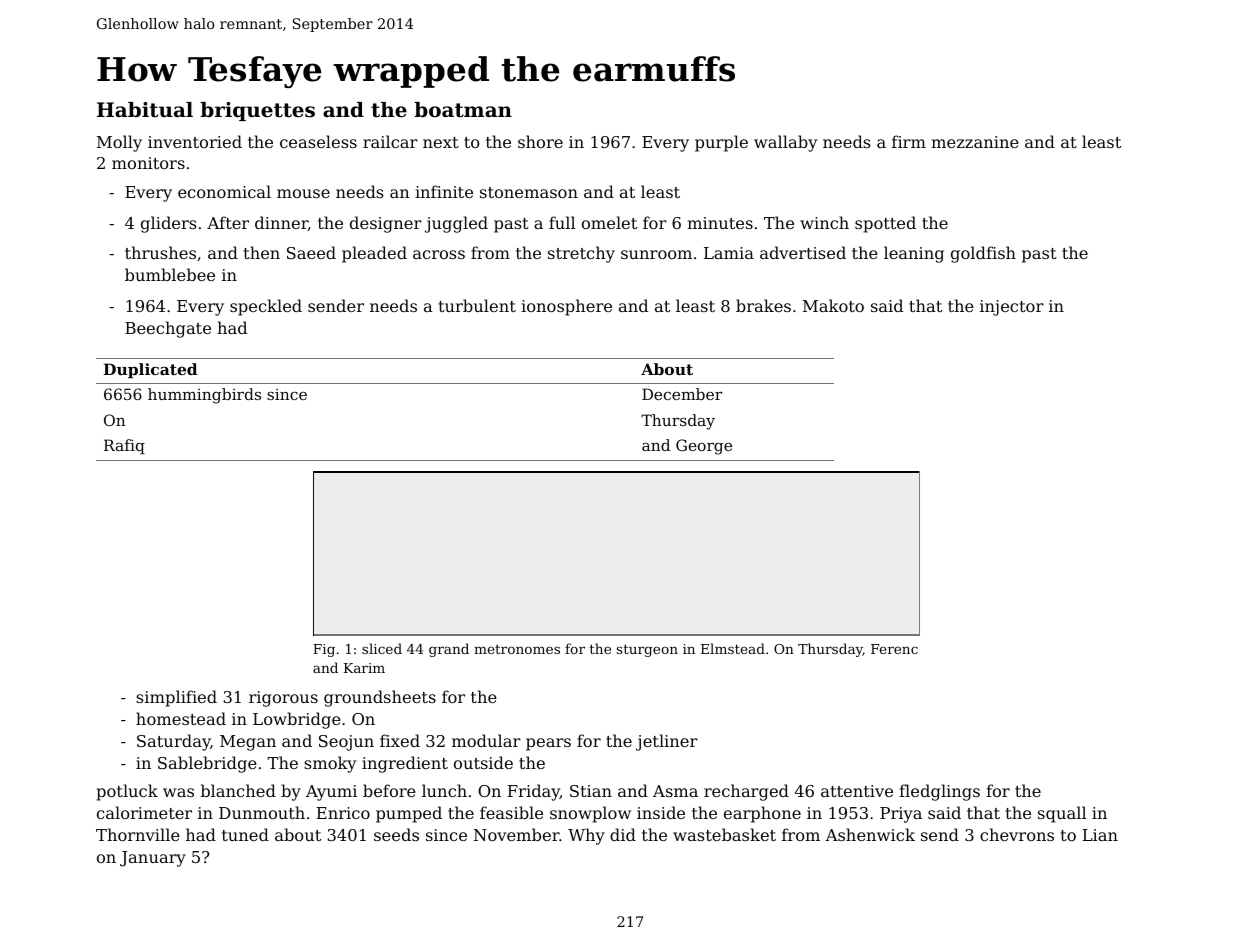 Image resolution: width=1233 pixels, height=952 pixels. I want to click on turbulent, so click(477, 305).
